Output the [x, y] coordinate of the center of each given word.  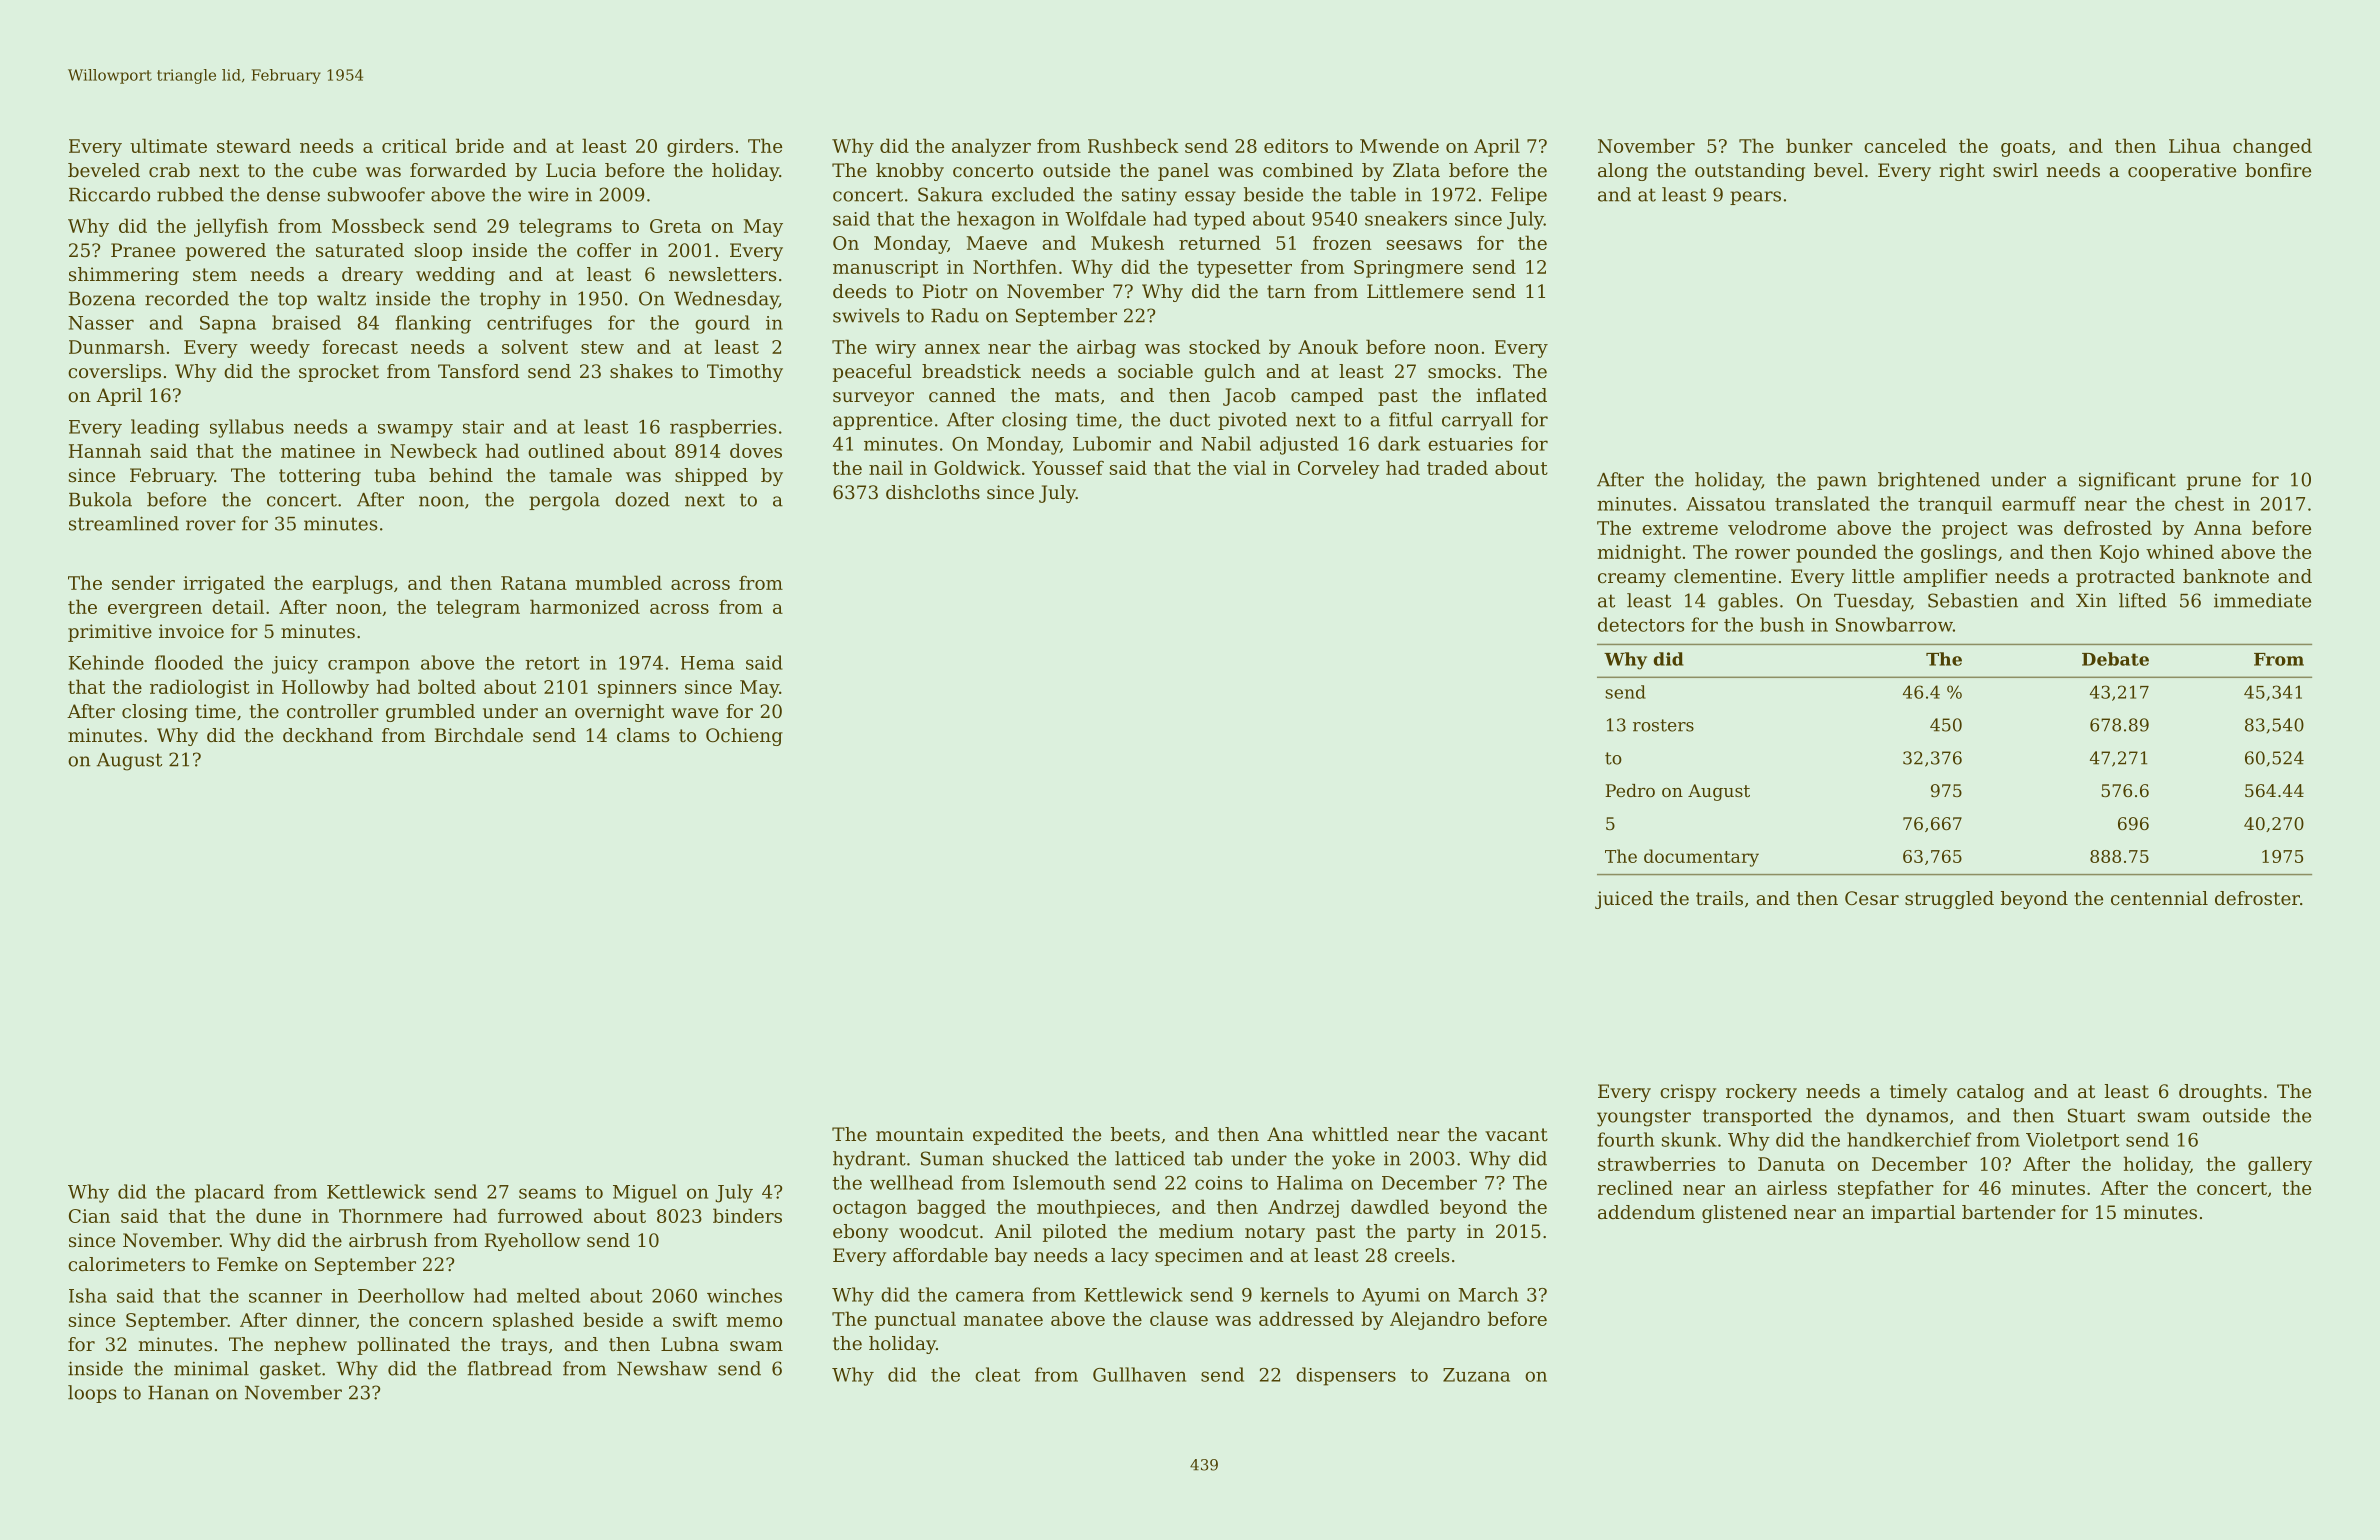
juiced [1624, 900]
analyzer [991, 147]
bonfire [2278, 170]
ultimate [168, 145]
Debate [2115, 659]
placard [229, 1193]
